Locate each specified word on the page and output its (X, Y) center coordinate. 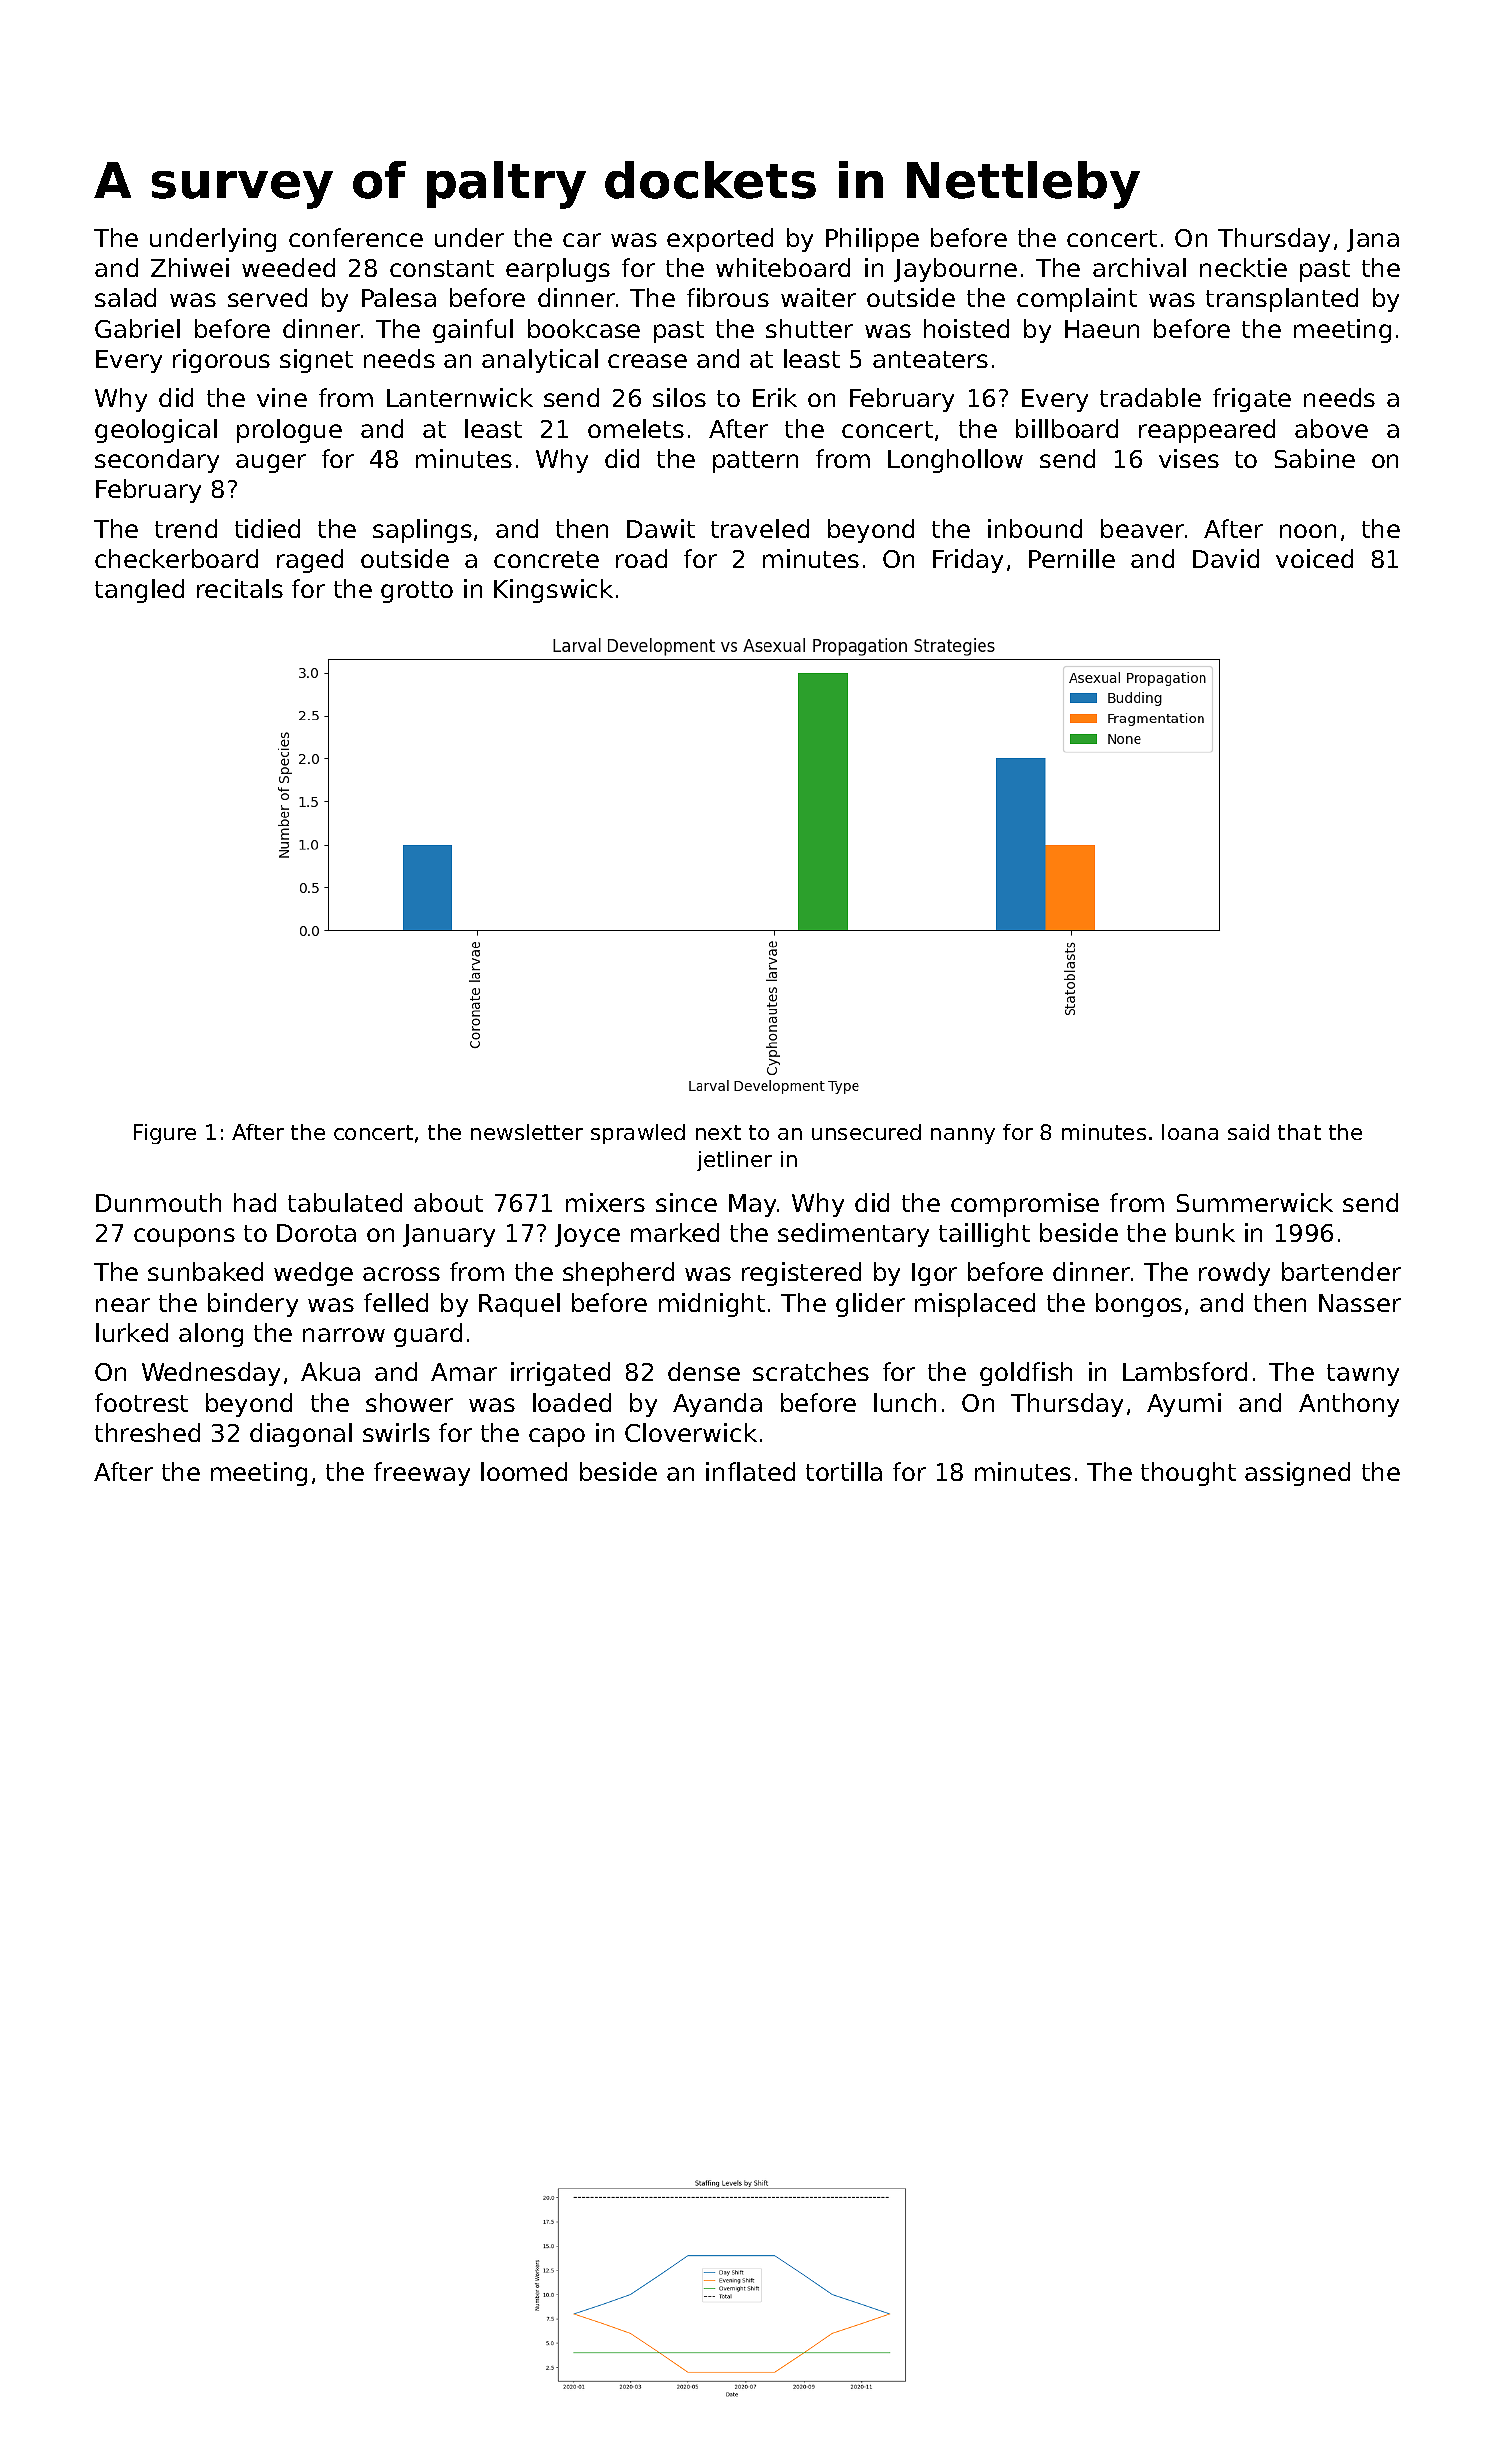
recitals (240, 588)
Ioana (1190, 1132)
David (1226, 558)
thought (1188, 1474)
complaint (1077, 300)
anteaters (930, 359)
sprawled (638, 1134)
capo (557, 1437)
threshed (147, 1432)
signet (316, 361)
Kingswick (553, 591)
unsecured (866, 1132)
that (1299, 1132)
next (718, 1132)
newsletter (527, 1132)
